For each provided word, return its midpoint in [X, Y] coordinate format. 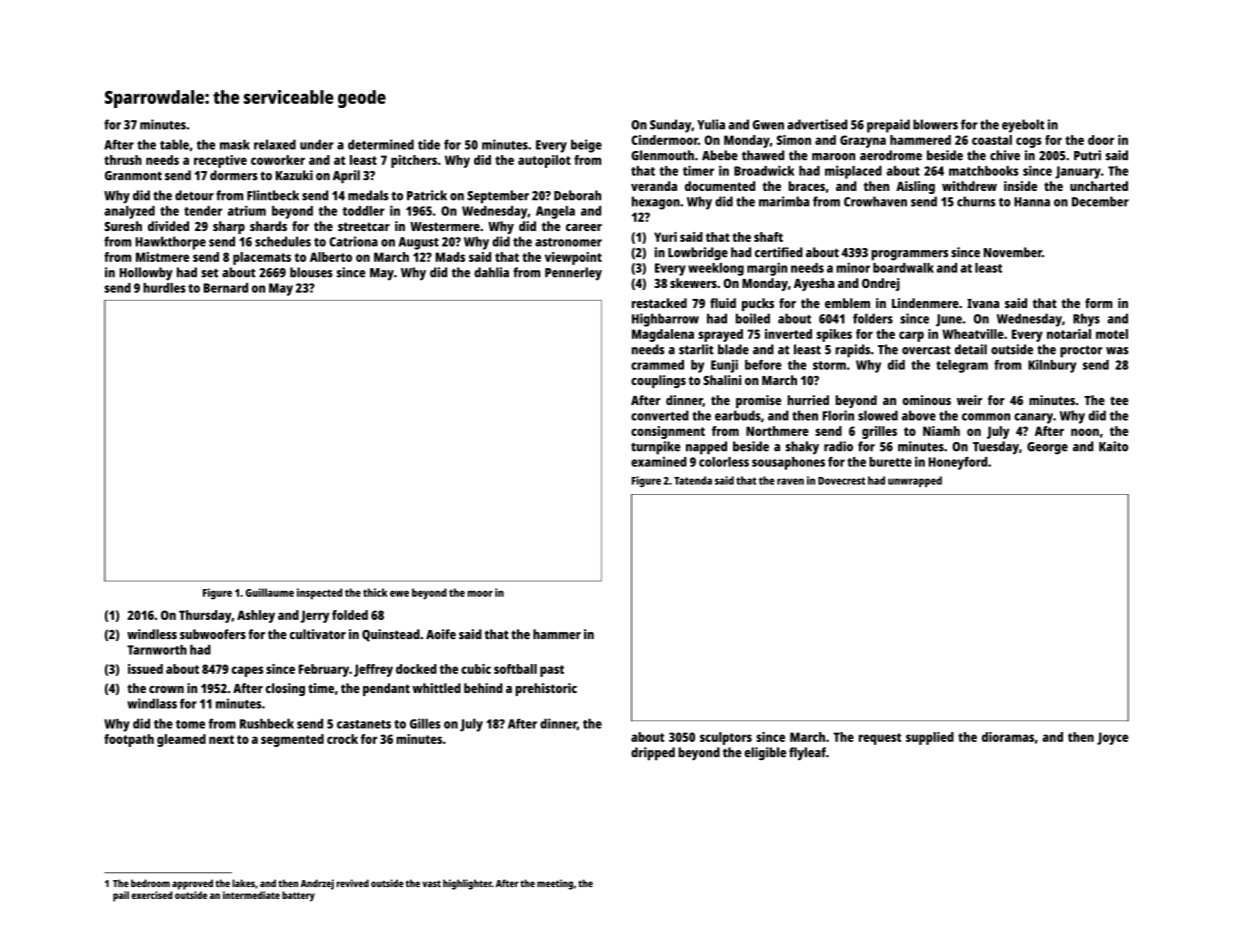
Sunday [670, 126]
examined [659, 462]
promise [758, 401]
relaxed [275, 144]
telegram [962, 366]
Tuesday [996, 448]
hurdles [164, 288]
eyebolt [1023, 126]
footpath [129, 740]
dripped [653, 754]
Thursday [205, 616]
